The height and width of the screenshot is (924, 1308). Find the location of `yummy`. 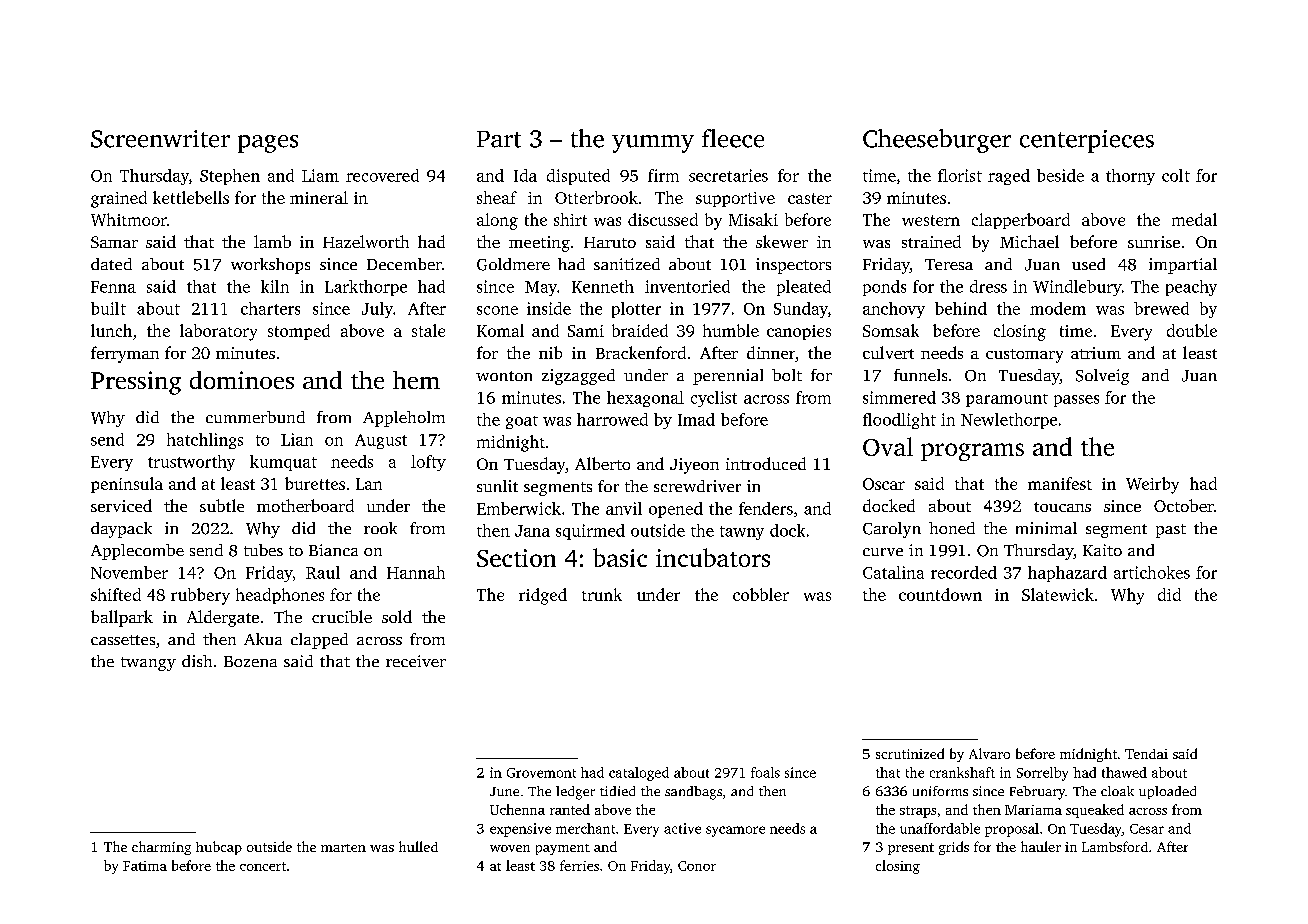

yummy is located at coordinates (653, 144).
